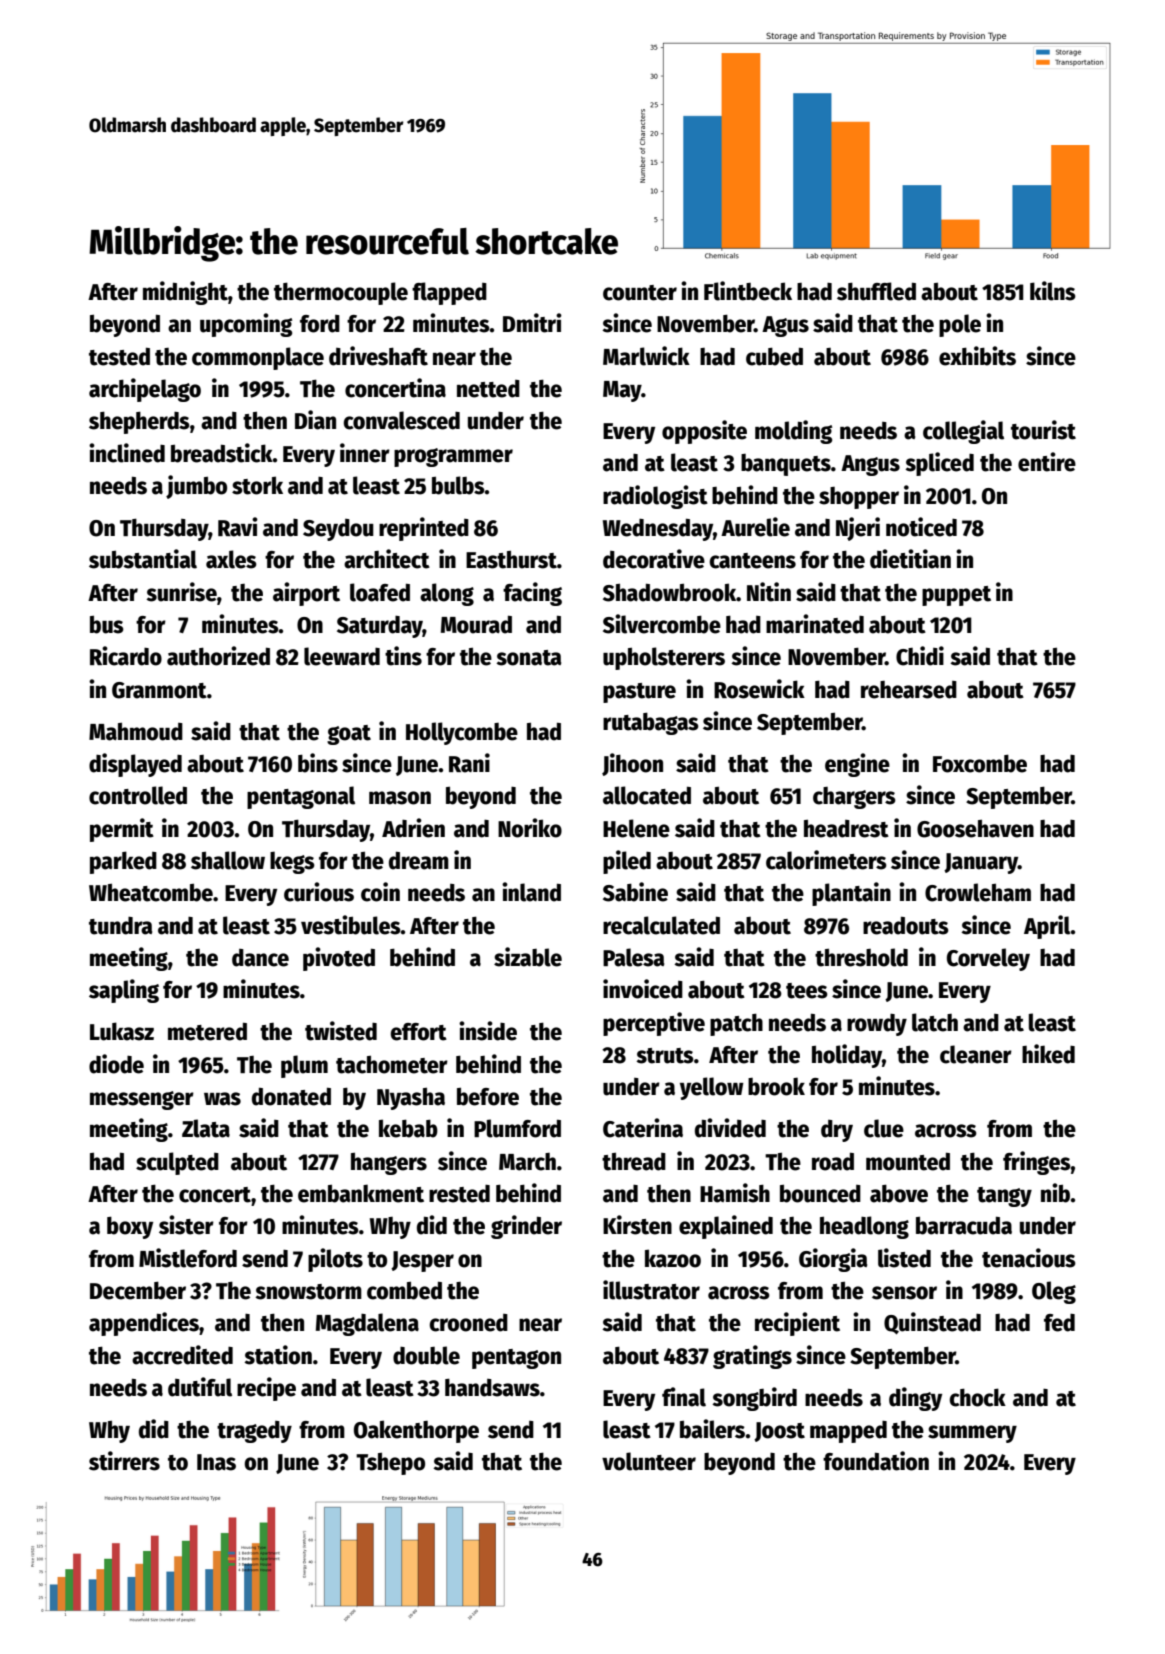  Describe the element at coordinates (661, 925) in the screenshot. I see `recalculated` at that location.
